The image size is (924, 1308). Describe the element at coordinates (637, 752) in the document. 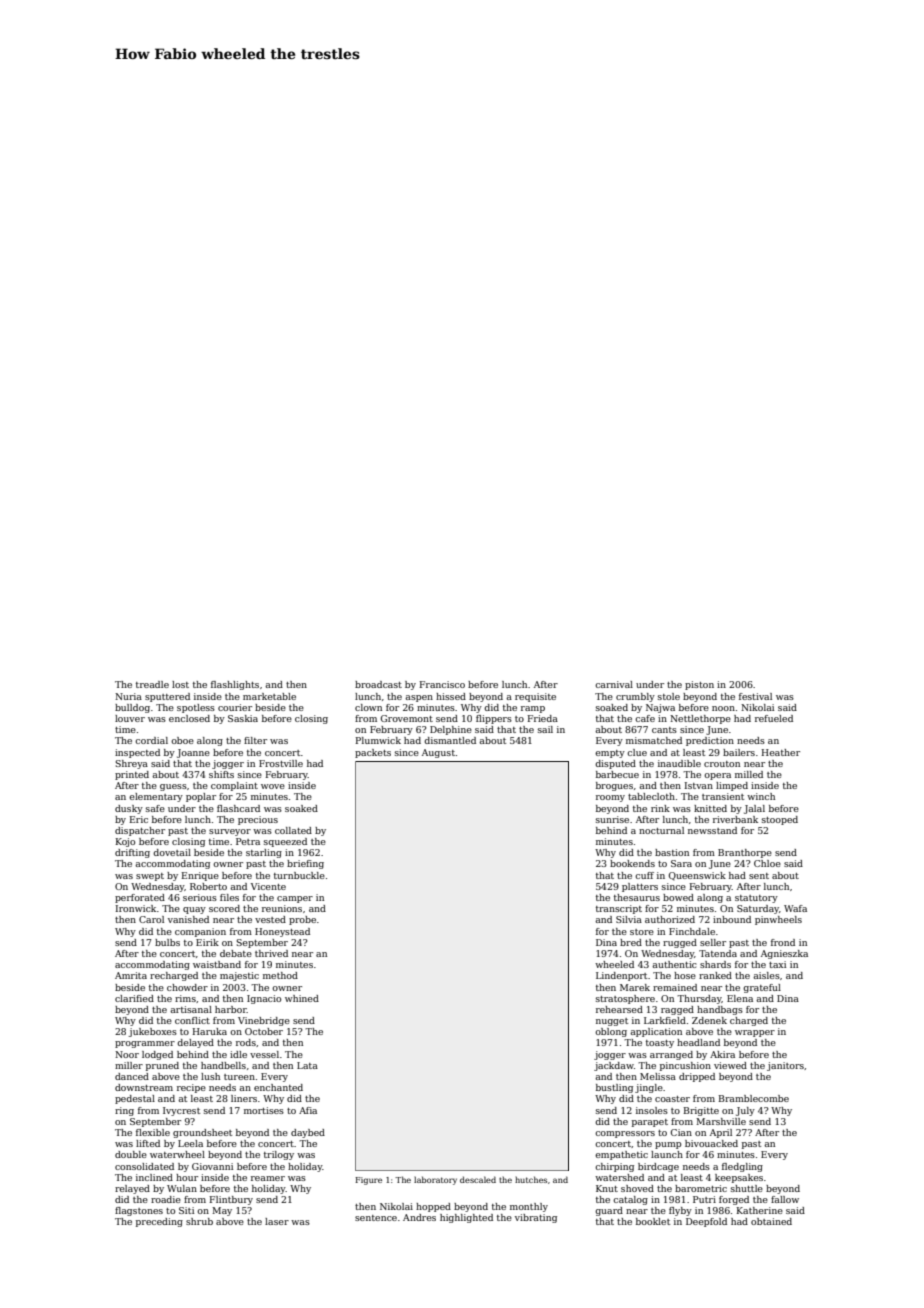

I see `clue` at that location.
